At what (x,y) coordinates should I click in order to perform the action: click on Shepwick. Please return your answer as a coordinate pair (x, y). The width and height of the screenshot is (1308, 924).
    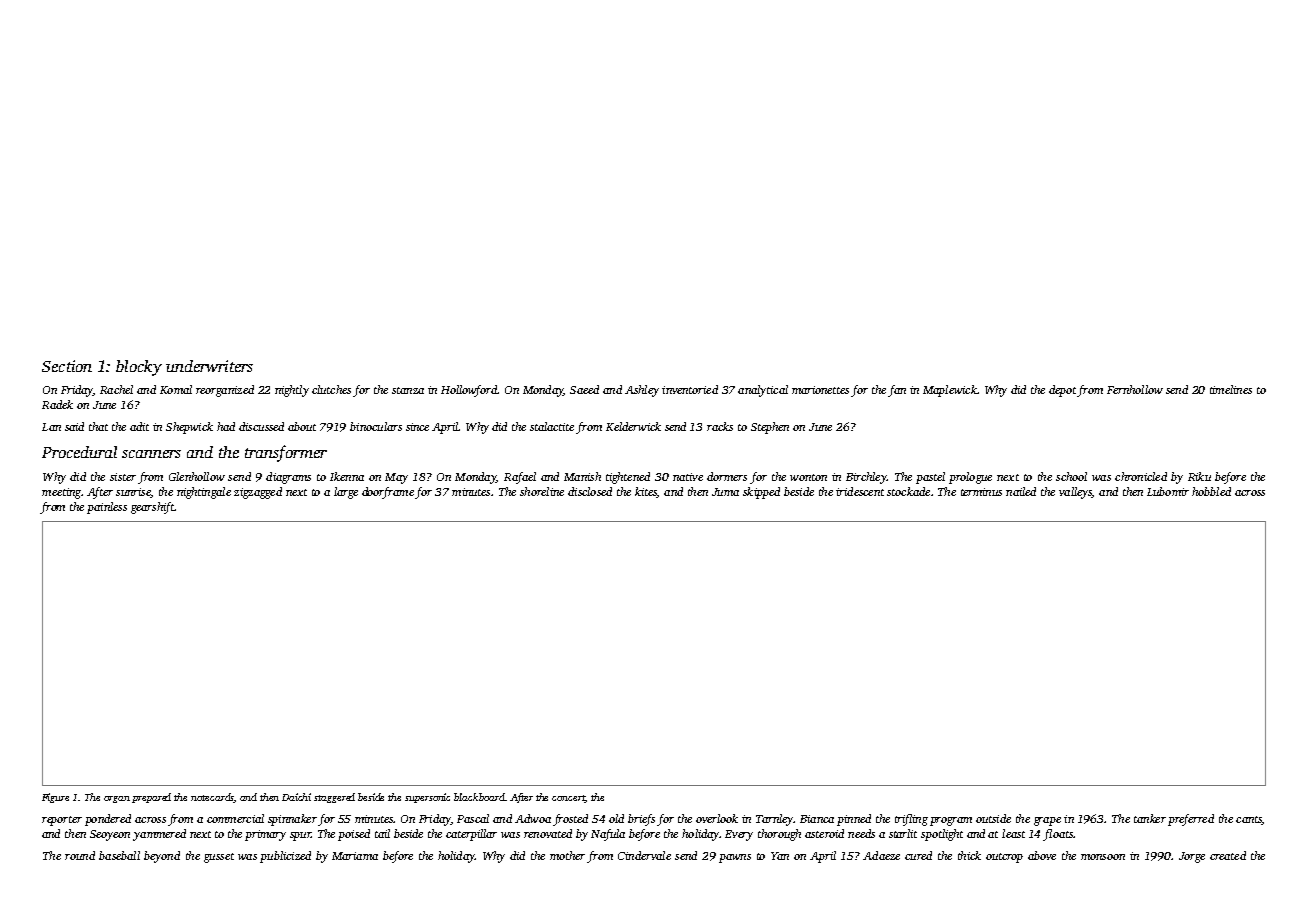
    Looking at the image, I should click on (189, 428).
